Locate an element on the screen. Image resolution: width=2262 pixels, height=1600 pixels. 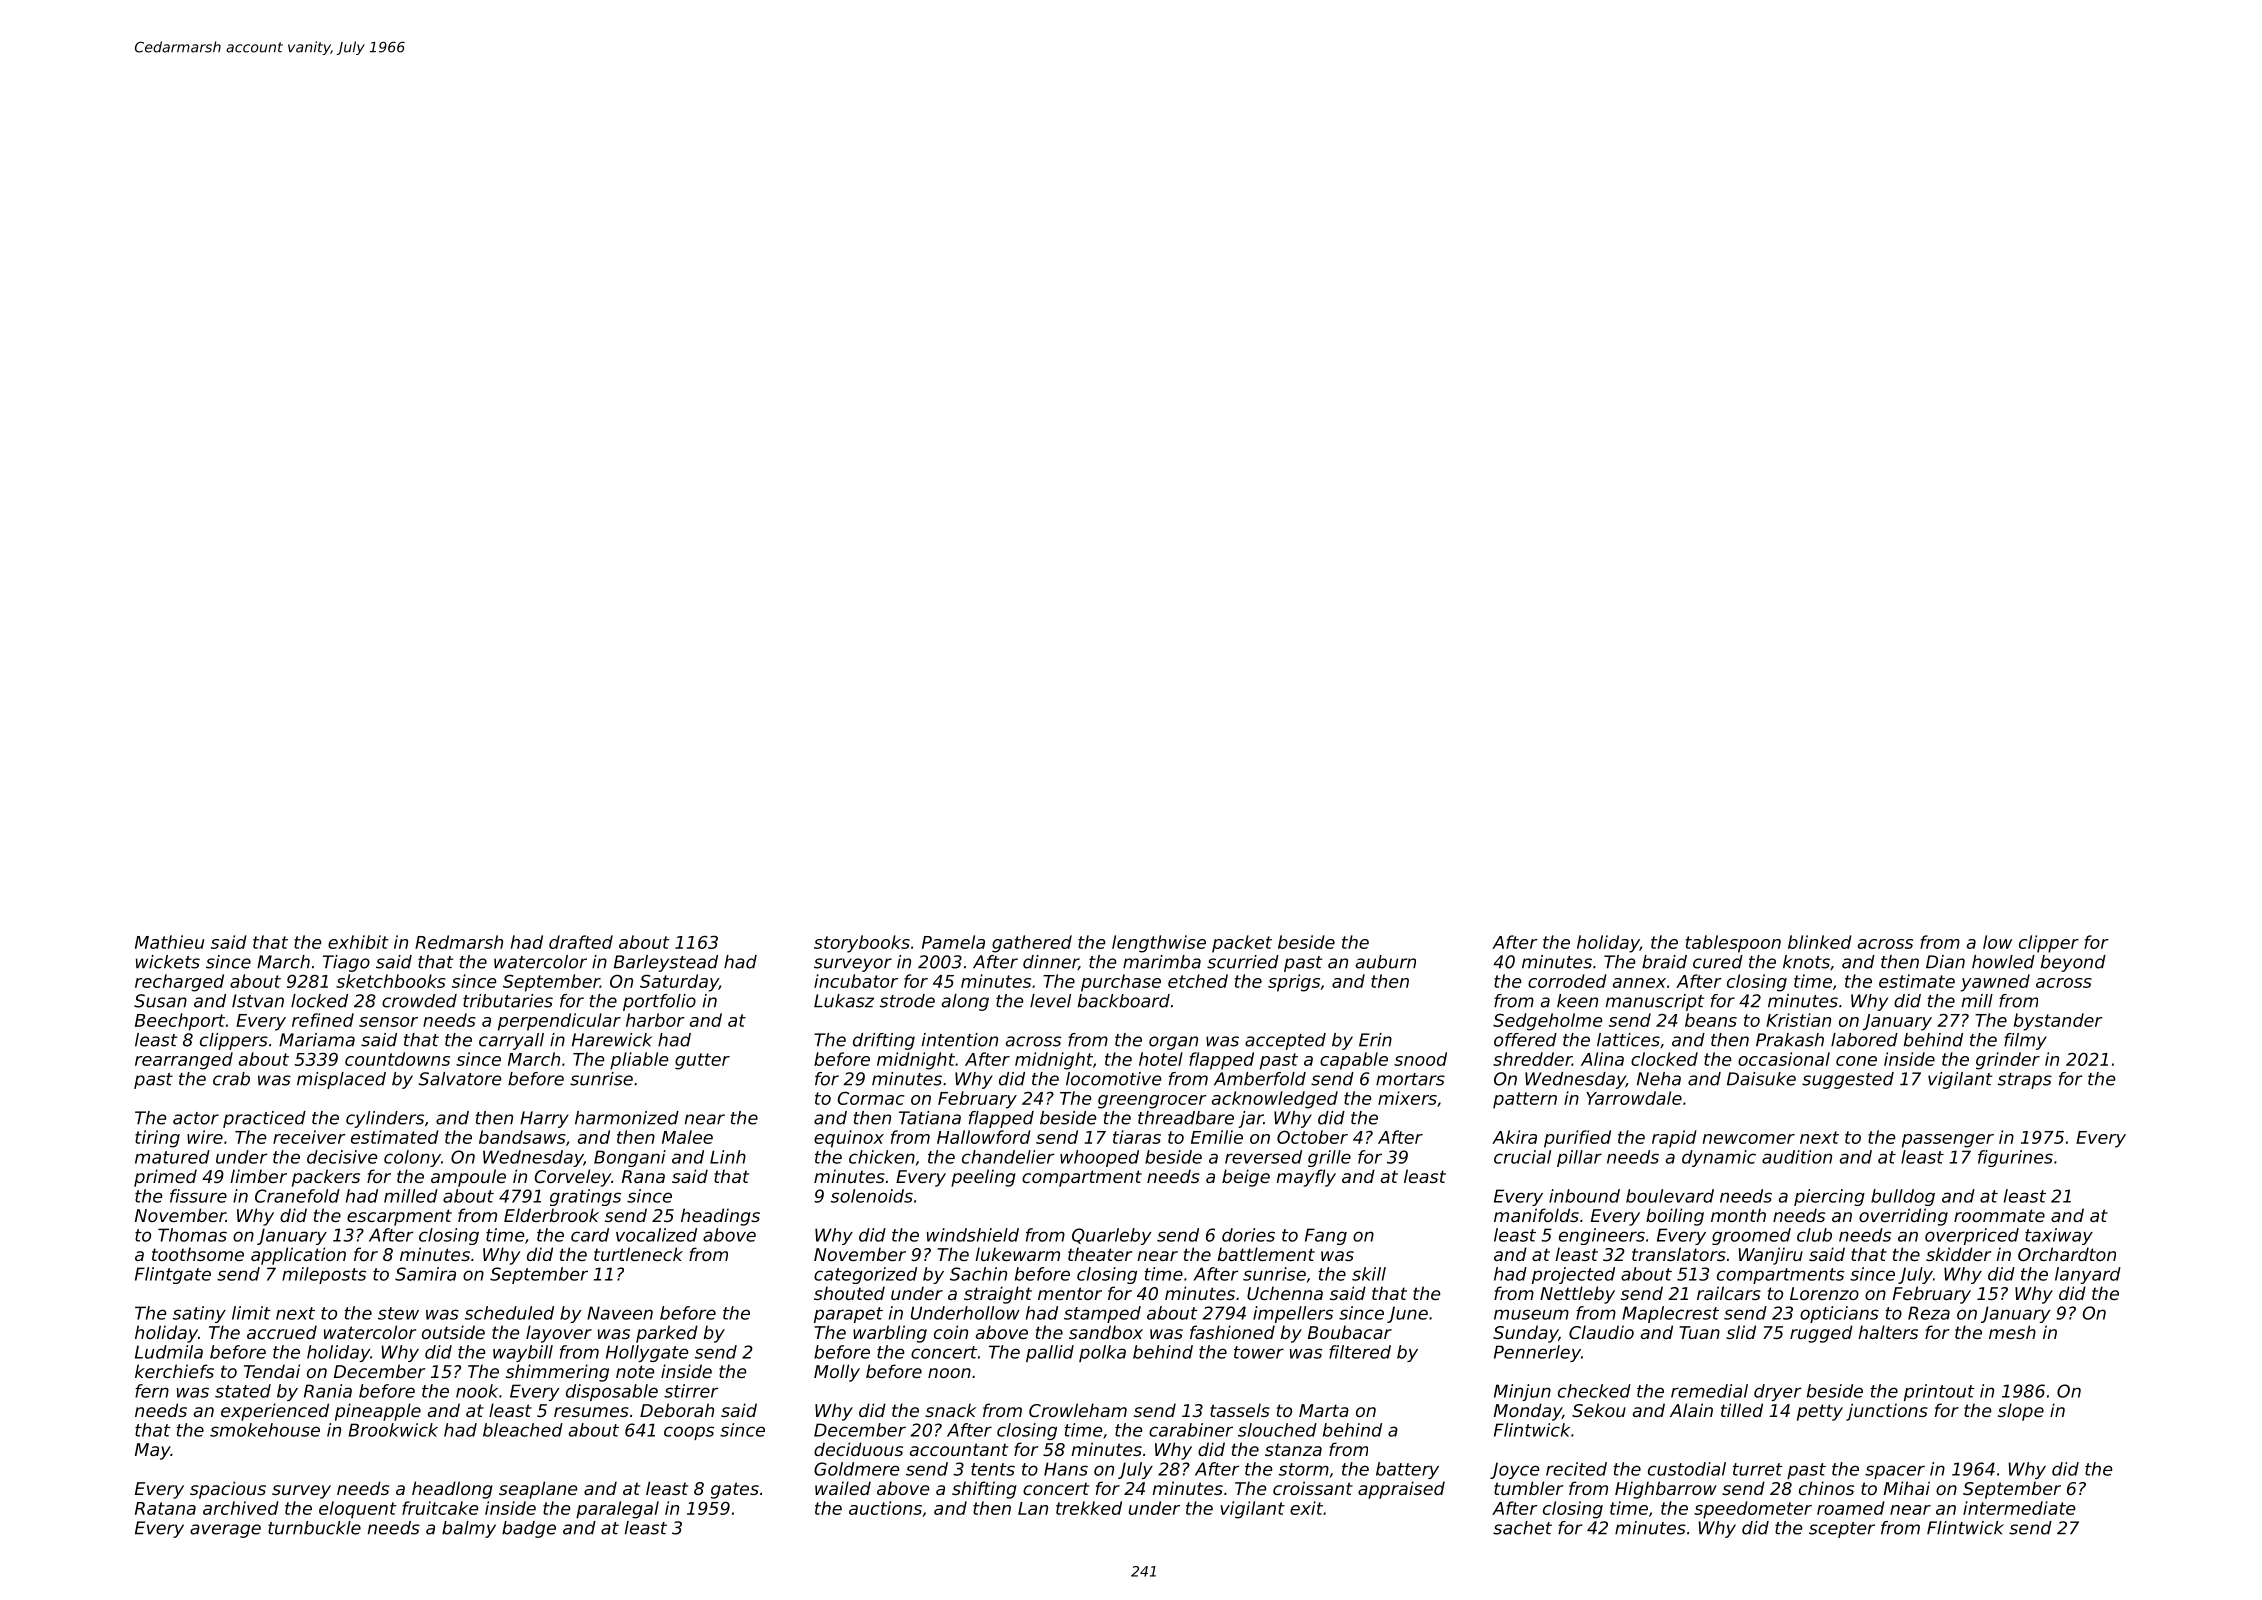
mayfly is located at coordinates (1306, 1178).
